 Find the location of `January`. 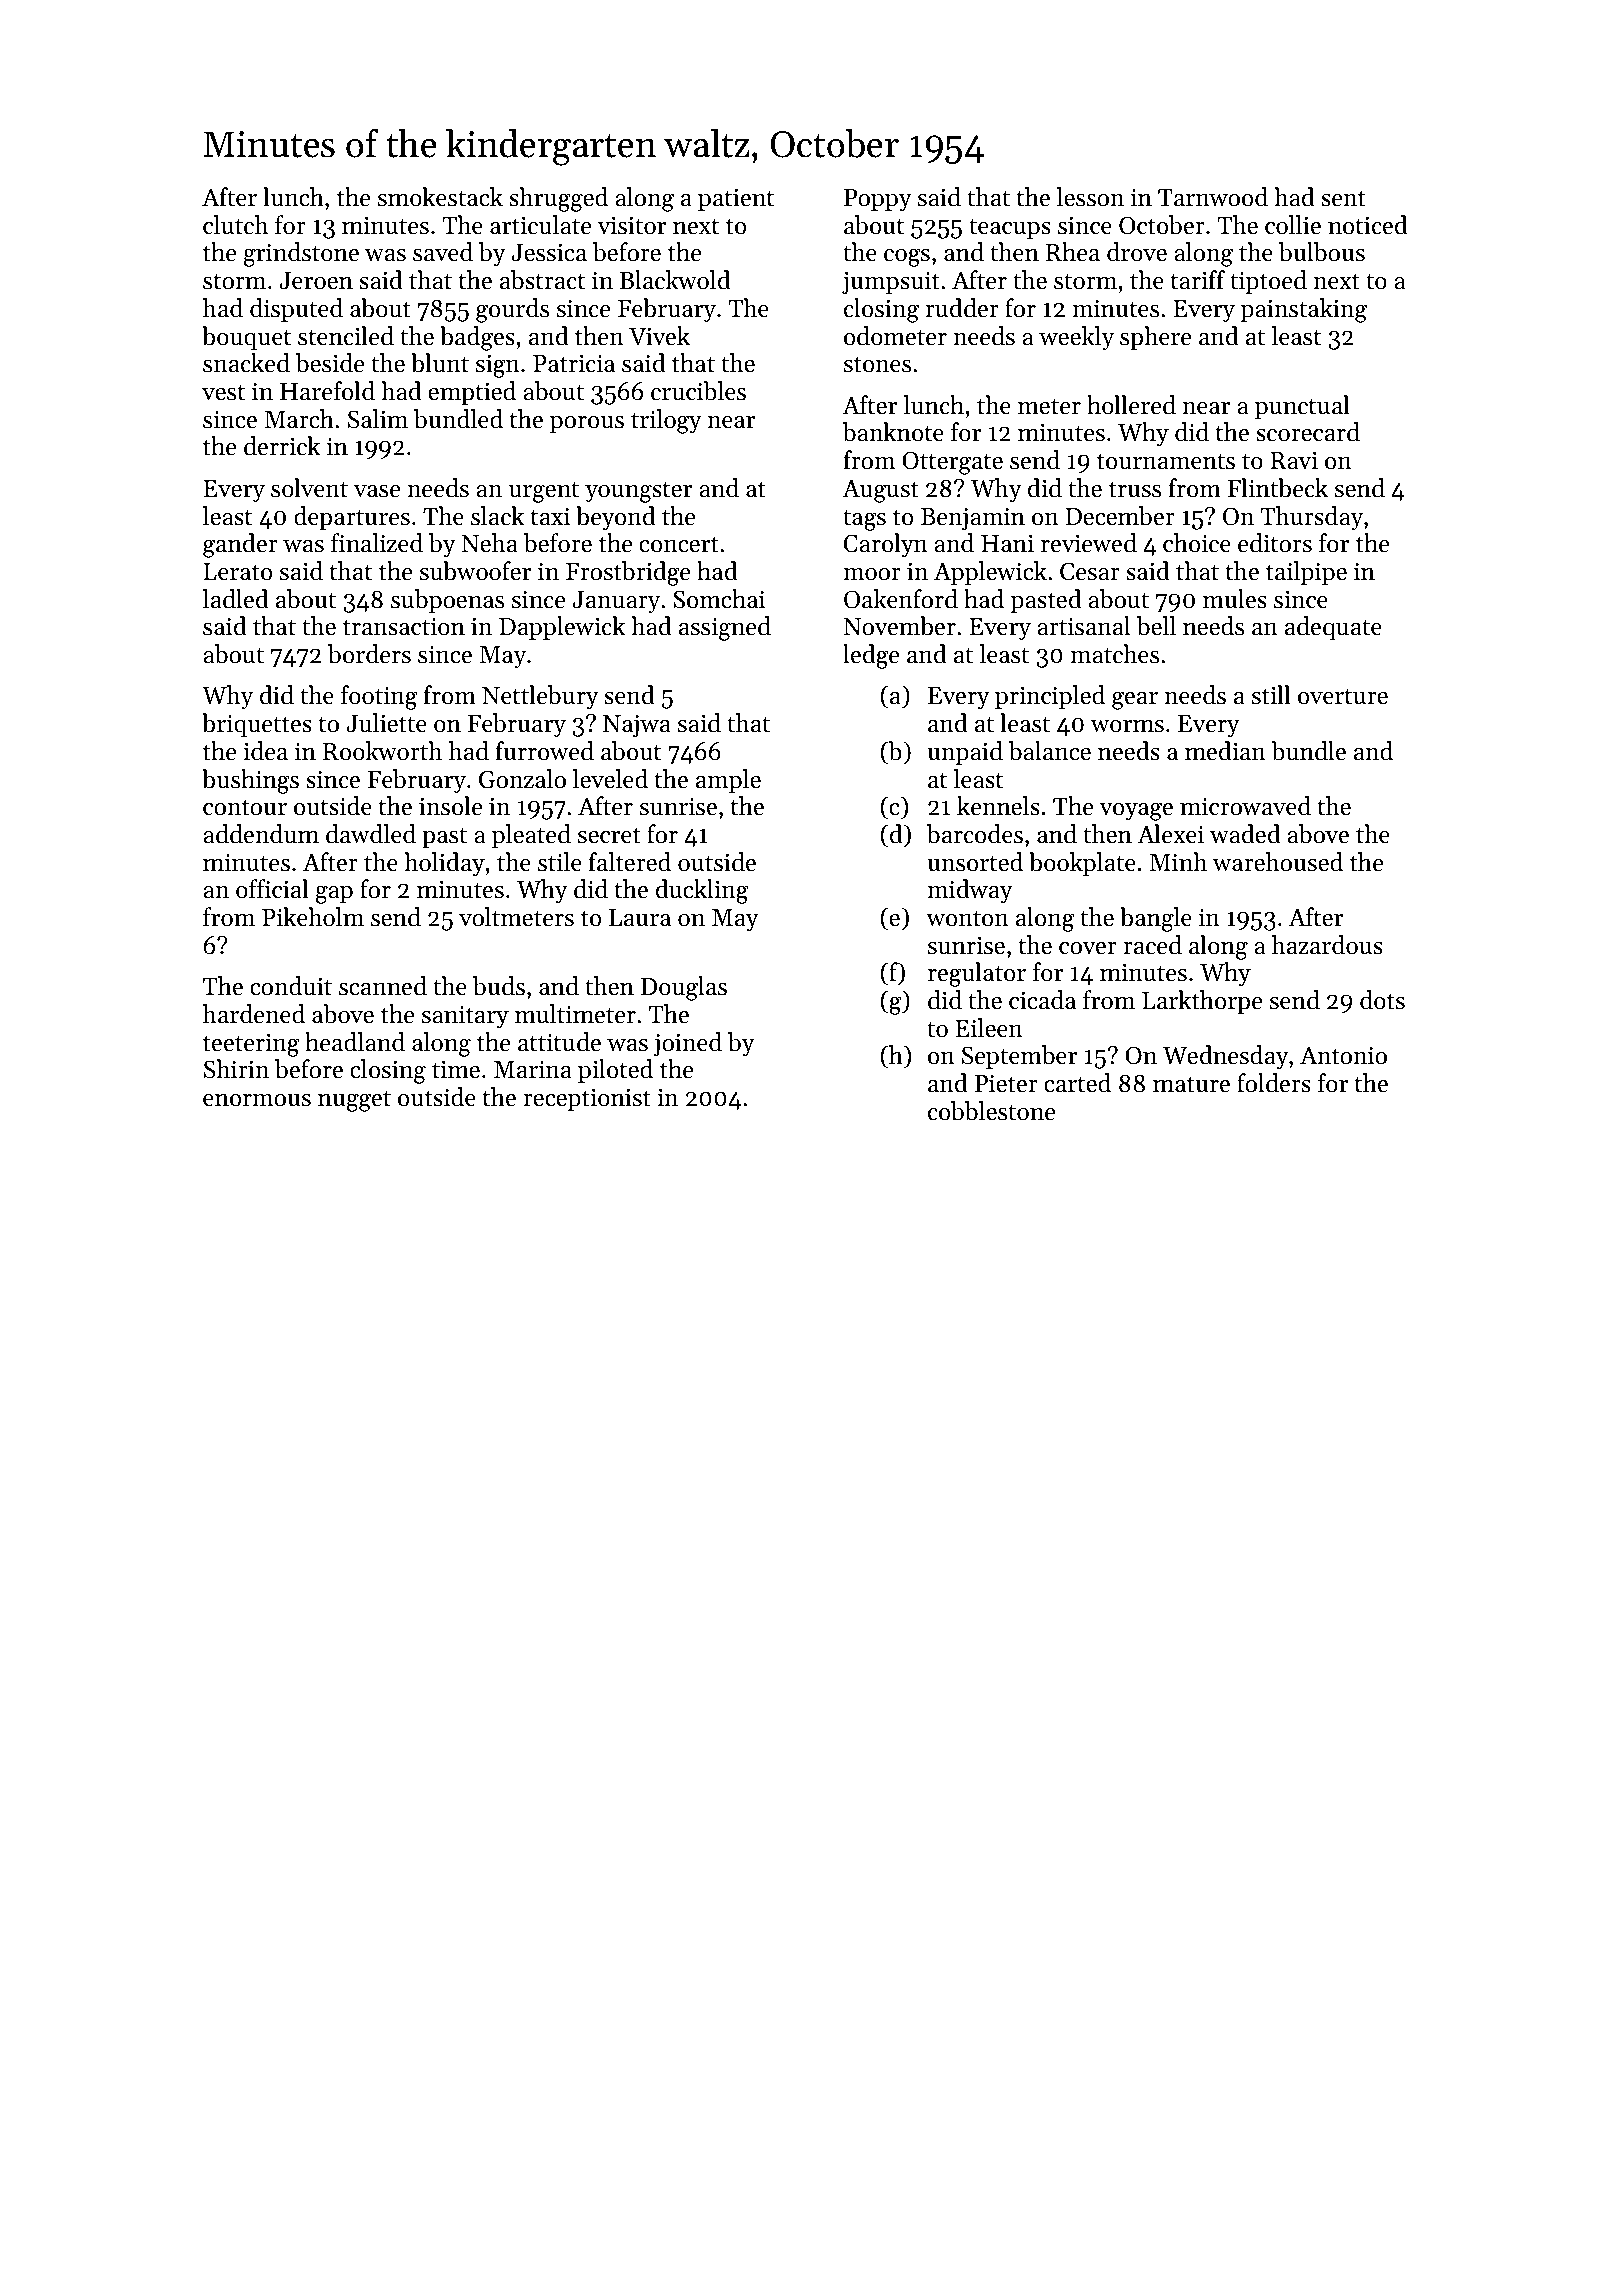

January is located at coordinates (616, 602).
